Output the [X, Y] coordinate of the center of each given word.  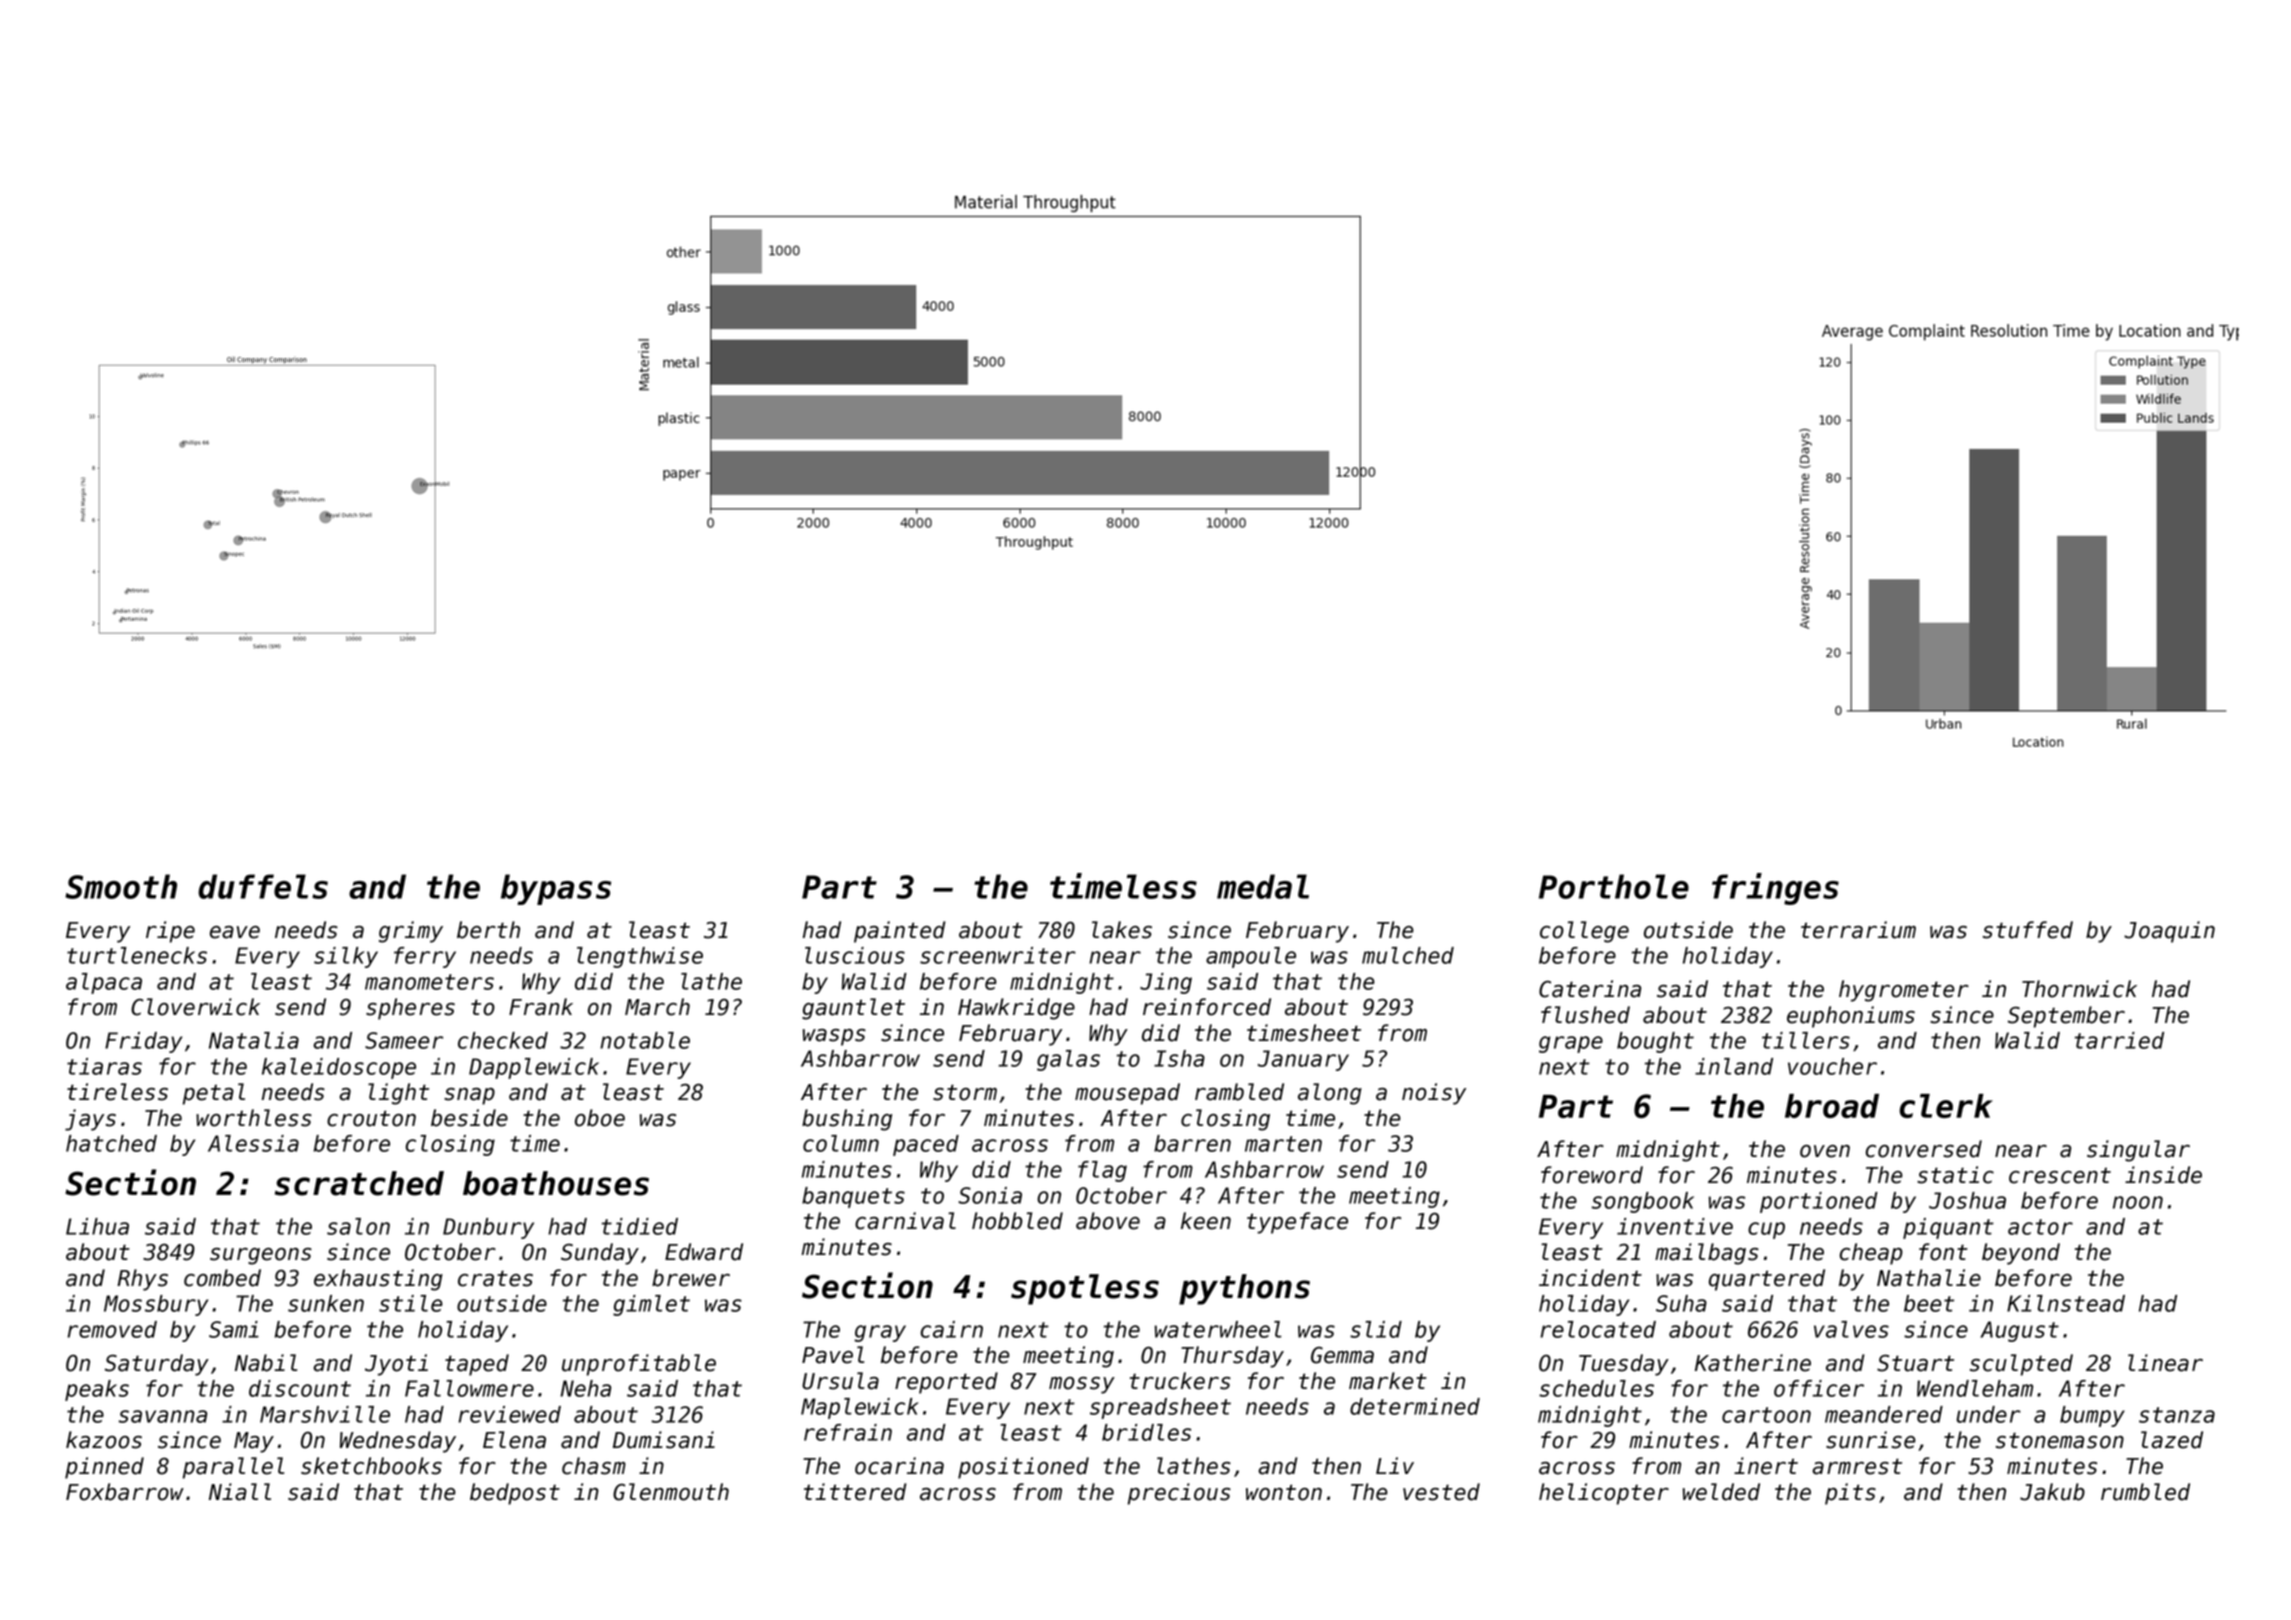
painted [900, 932]
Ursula [840, 1381]
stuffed [2028, 930]
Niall [240, 1492]
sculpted [2021, 1365]
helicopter [1604, 1494]
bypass [556, 889]
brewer [691, 1278]
